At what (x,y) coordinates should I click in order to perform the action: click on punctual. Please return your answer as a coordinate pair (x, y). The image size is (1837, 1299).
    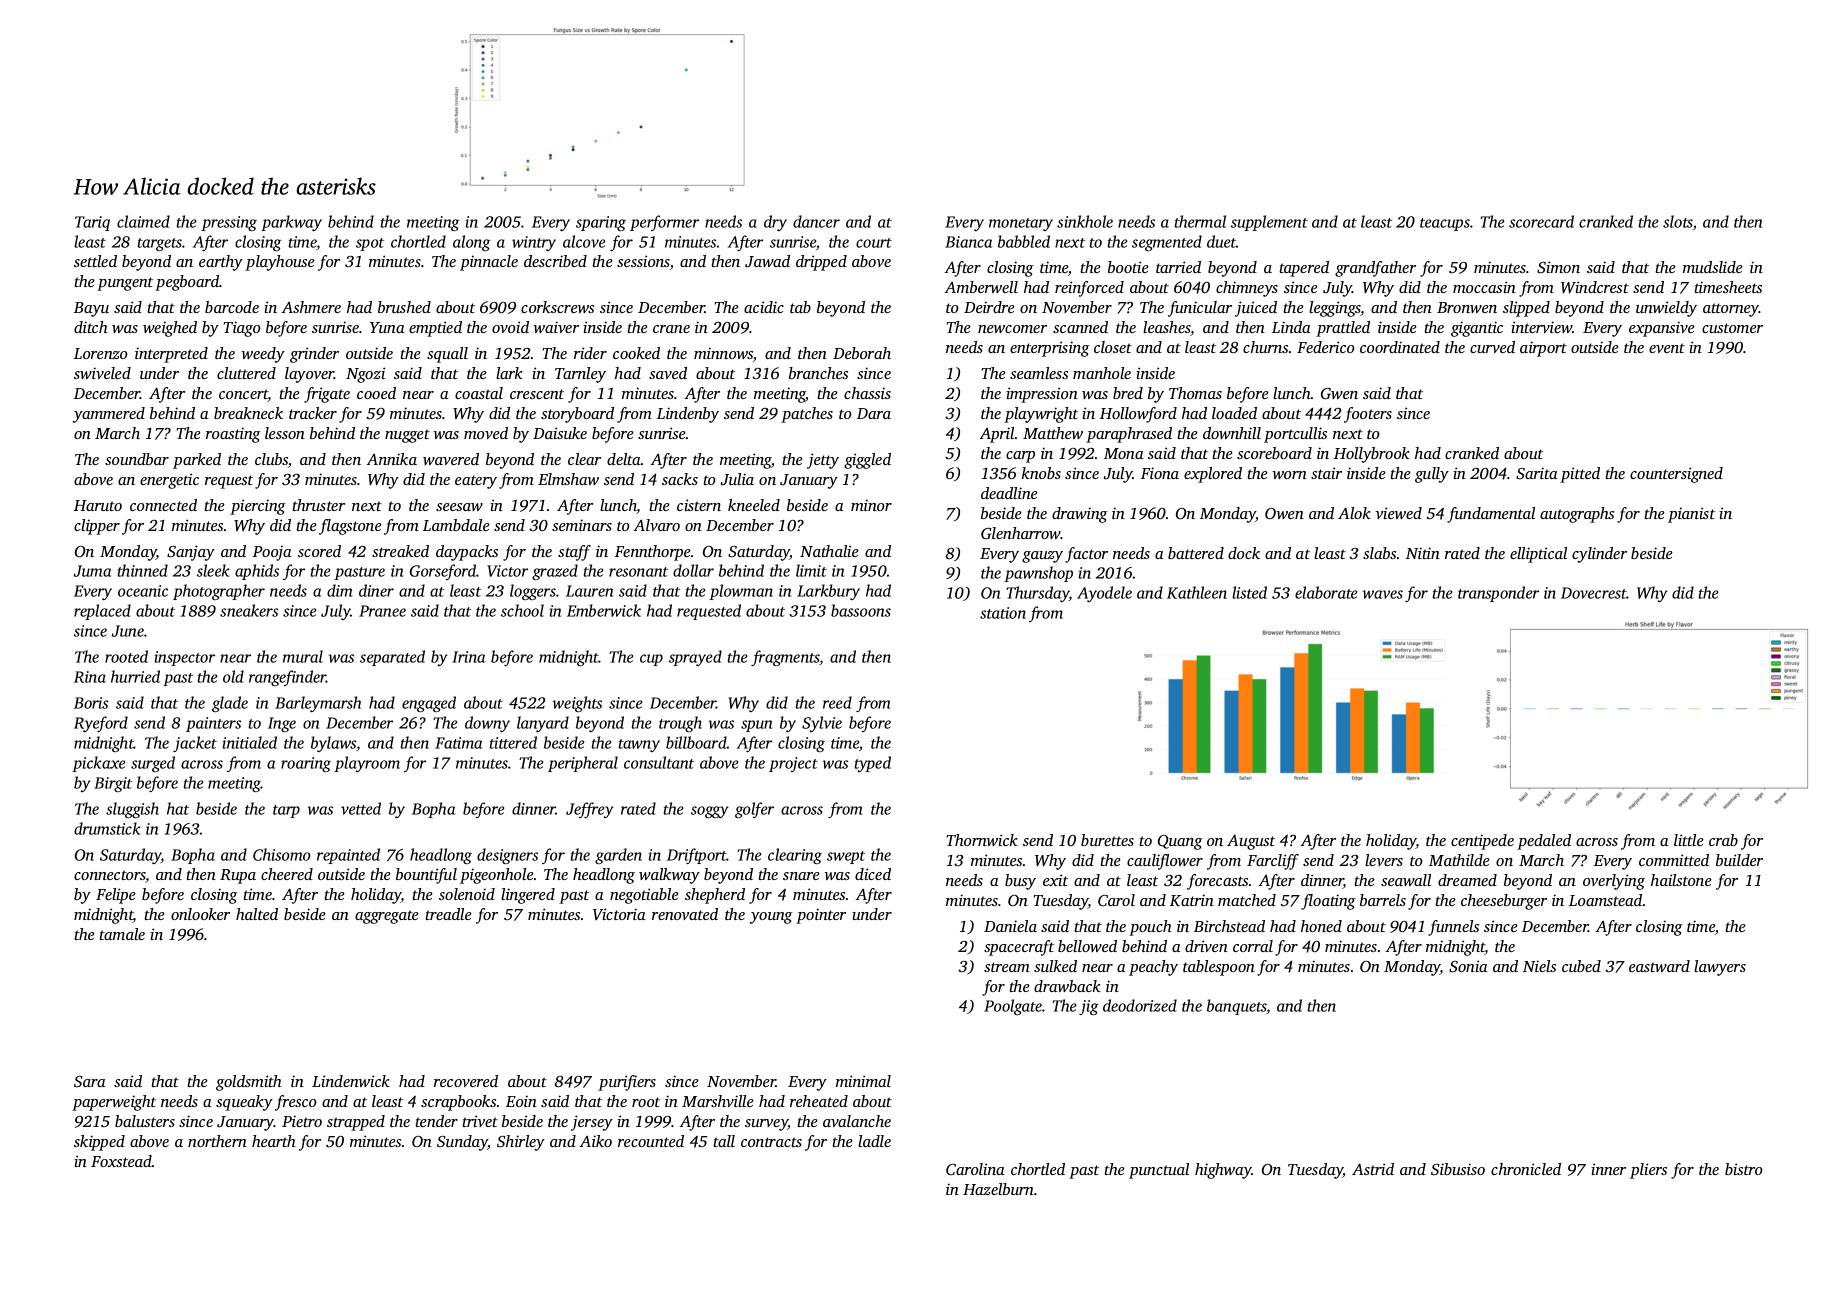
    Looking at the image, I should click on (1159, 1171).
